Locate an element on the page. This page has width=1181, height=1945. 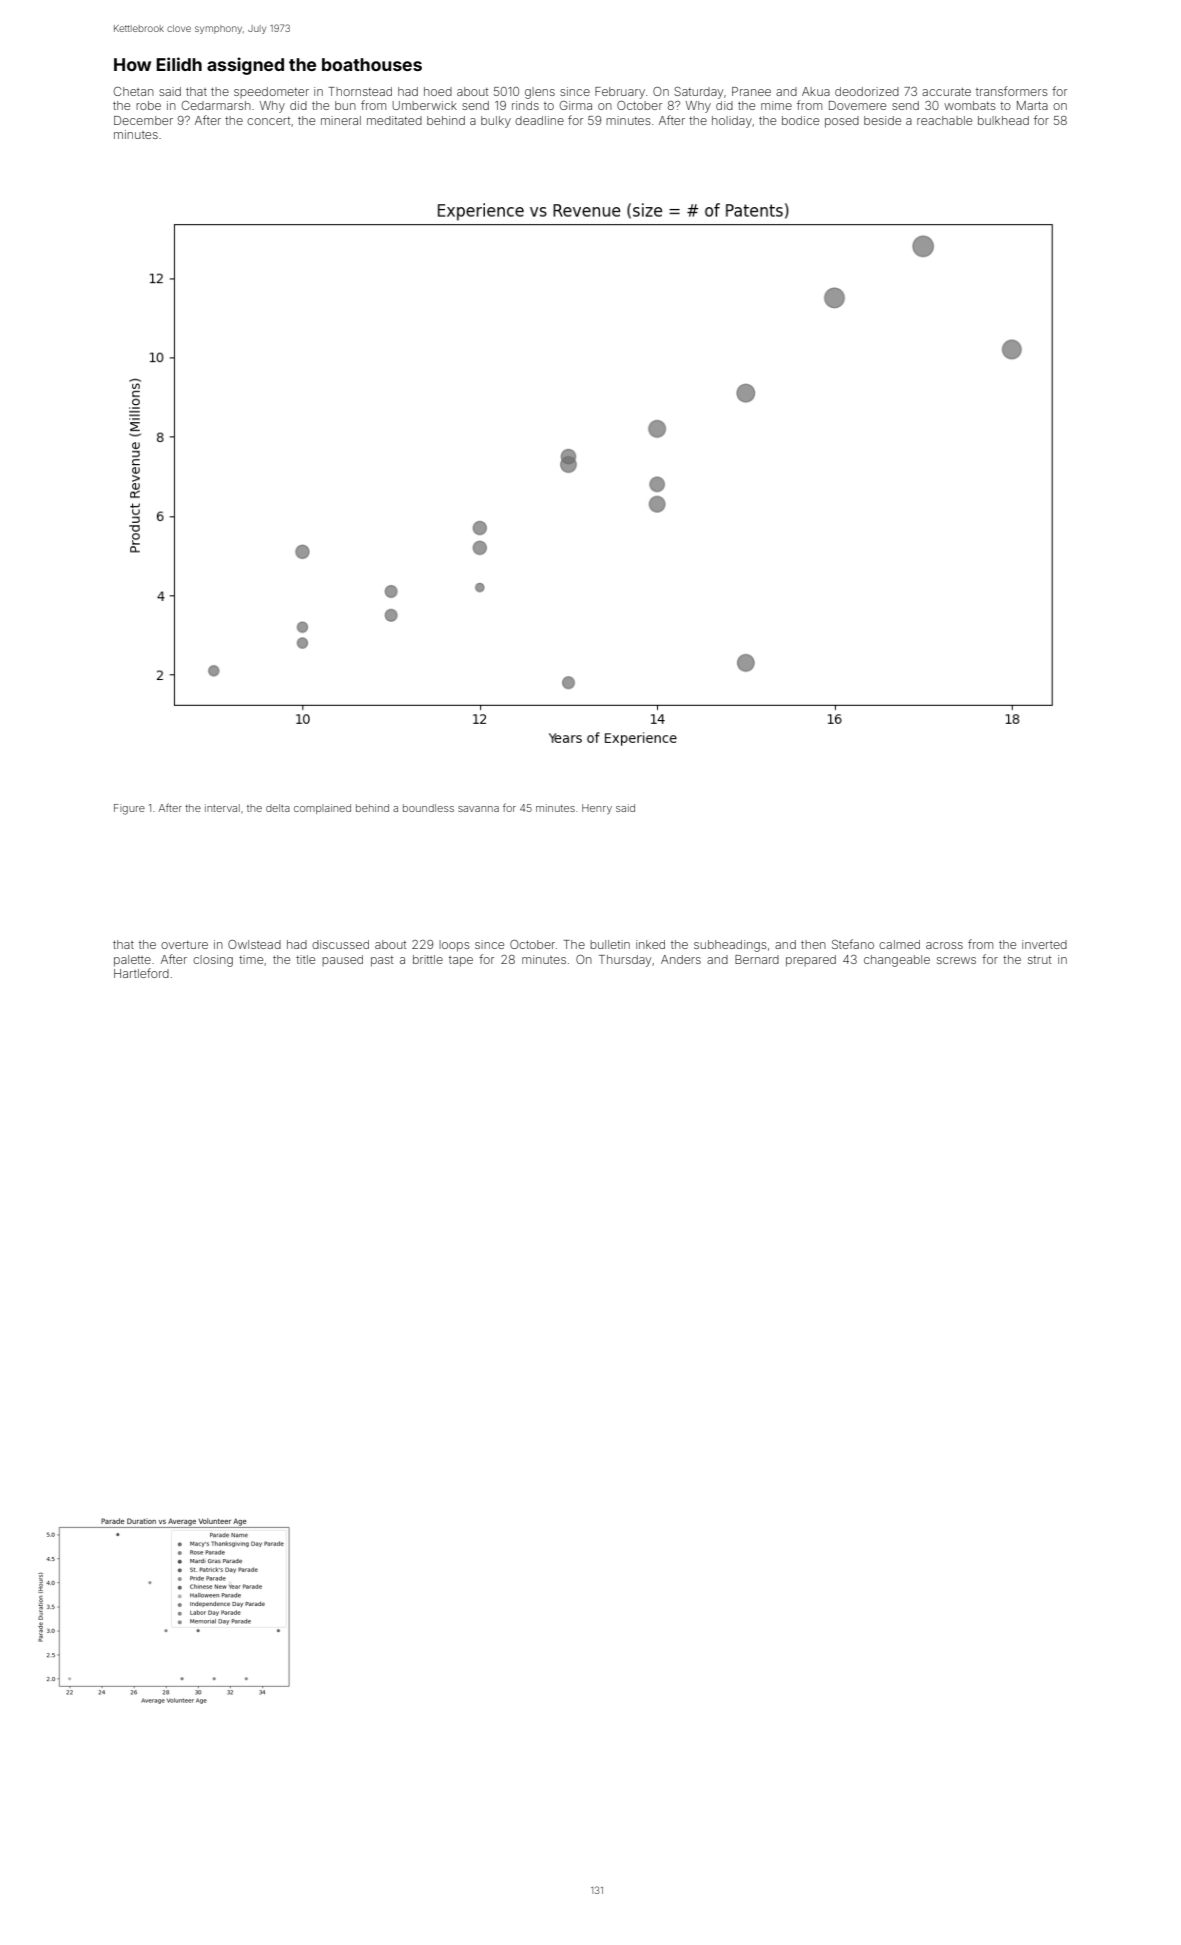
savanna is located at coordinates (478, 809).
